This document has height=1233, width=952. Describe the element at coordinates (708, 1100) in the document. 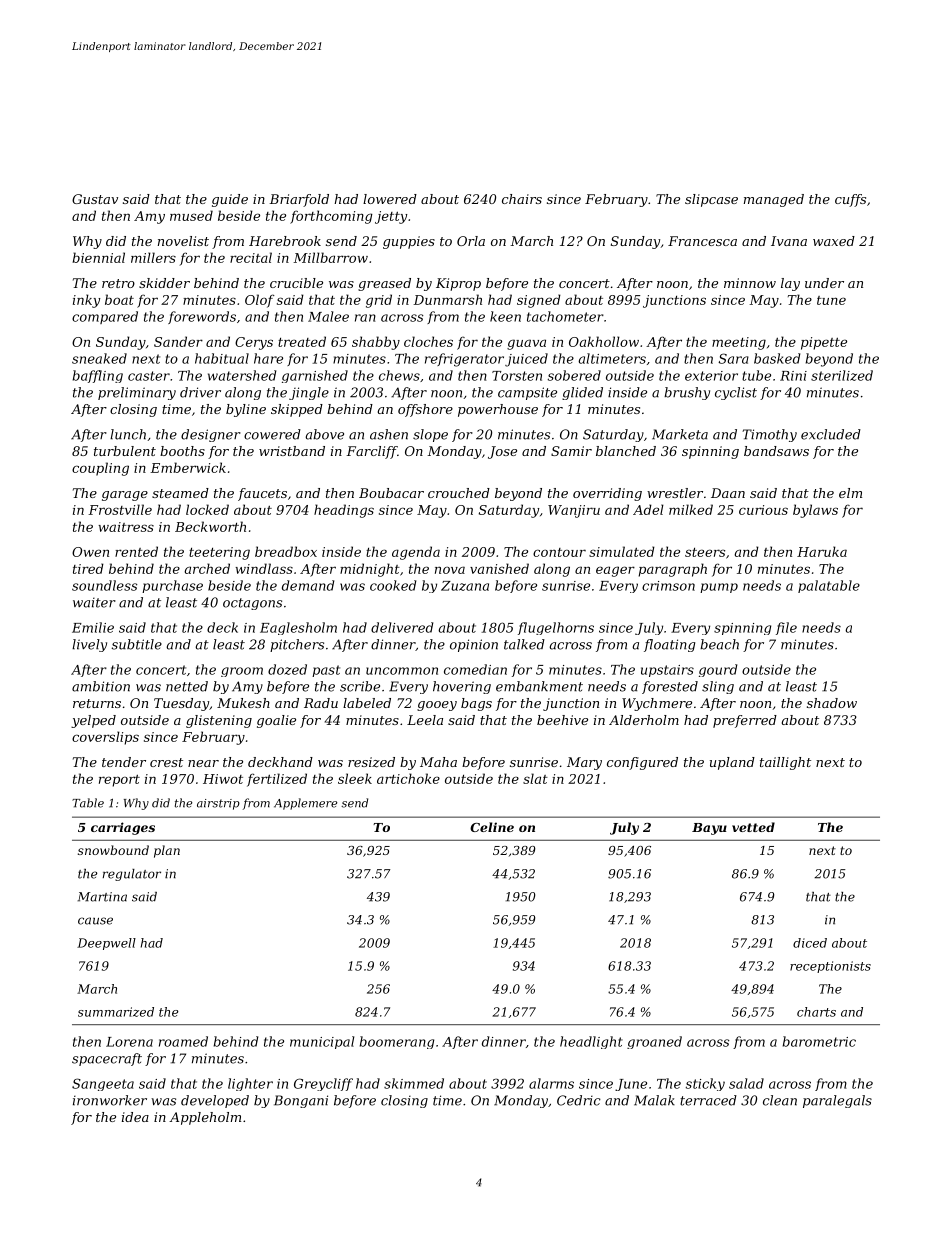

I see `terraced` at that location.
